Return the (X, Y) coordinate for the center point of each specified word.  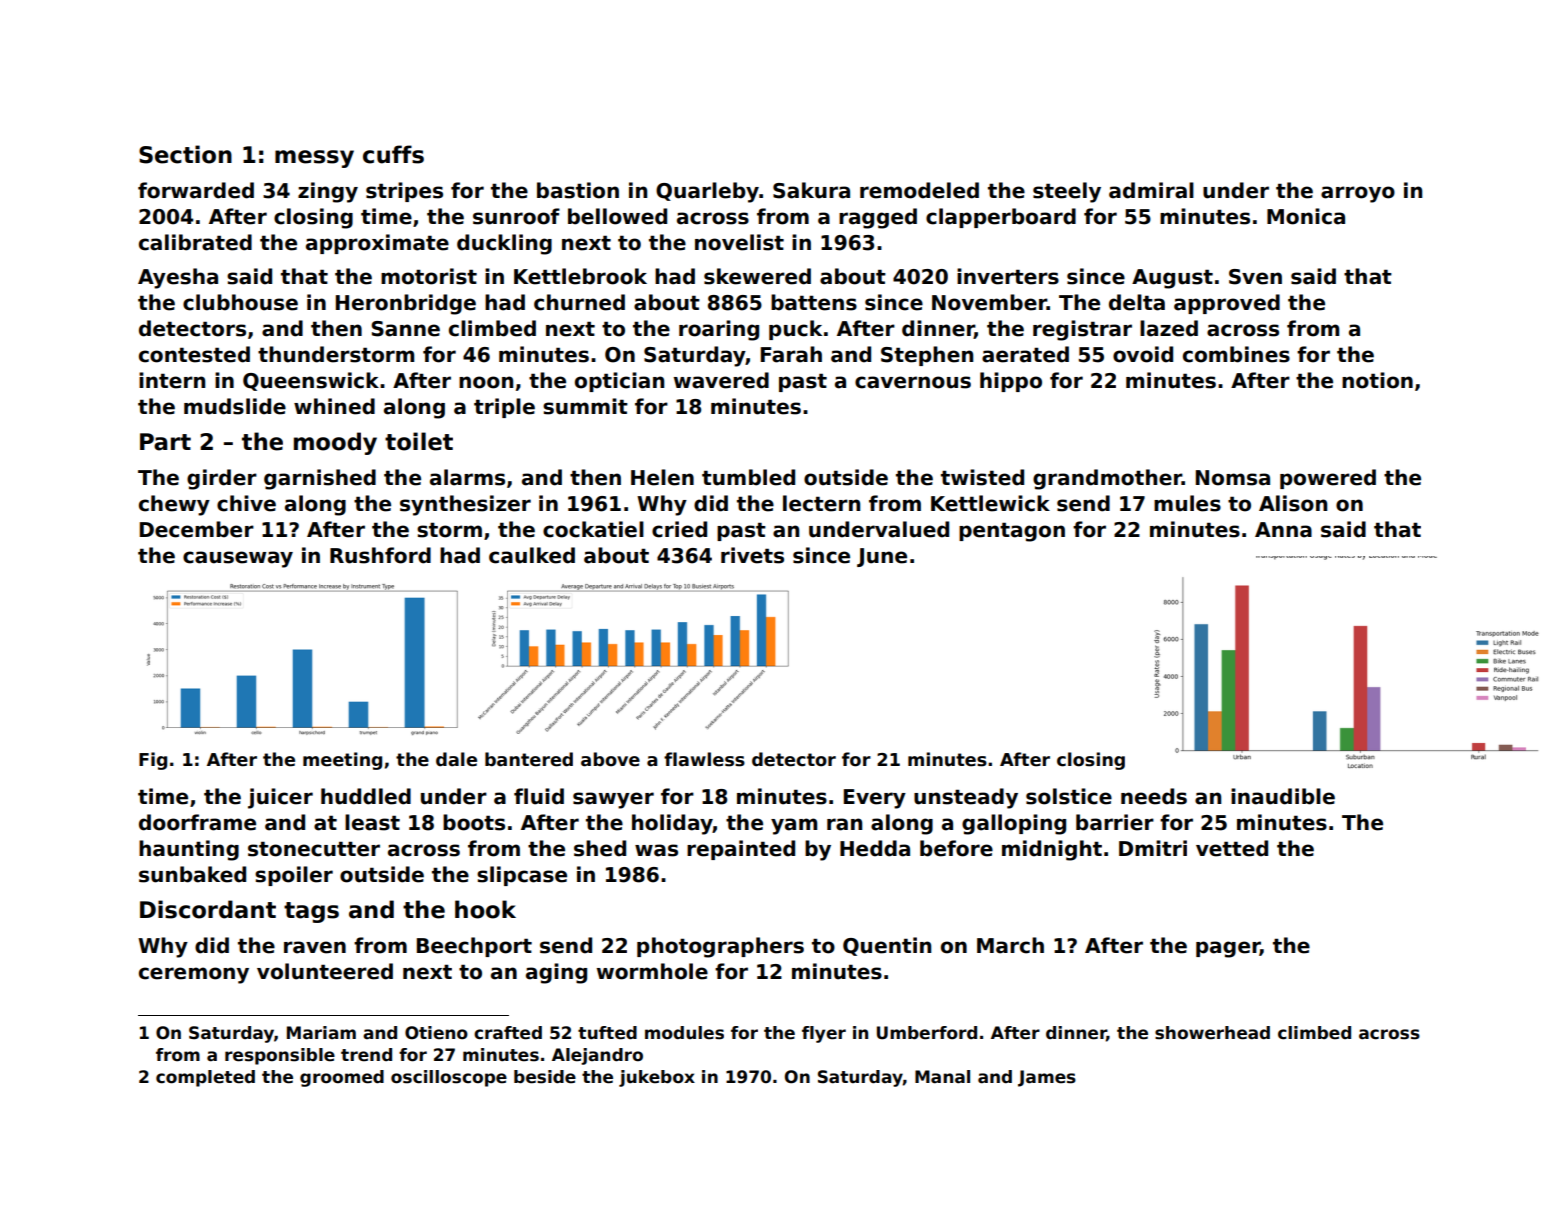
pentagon (1012, 532)
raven (315, 947)
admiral (1151, 190)
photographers (720, 947)
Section (185, 154)
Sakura (811, 190)
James (1047, 1078)
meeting (342, 761)
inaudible (1283, 796)
